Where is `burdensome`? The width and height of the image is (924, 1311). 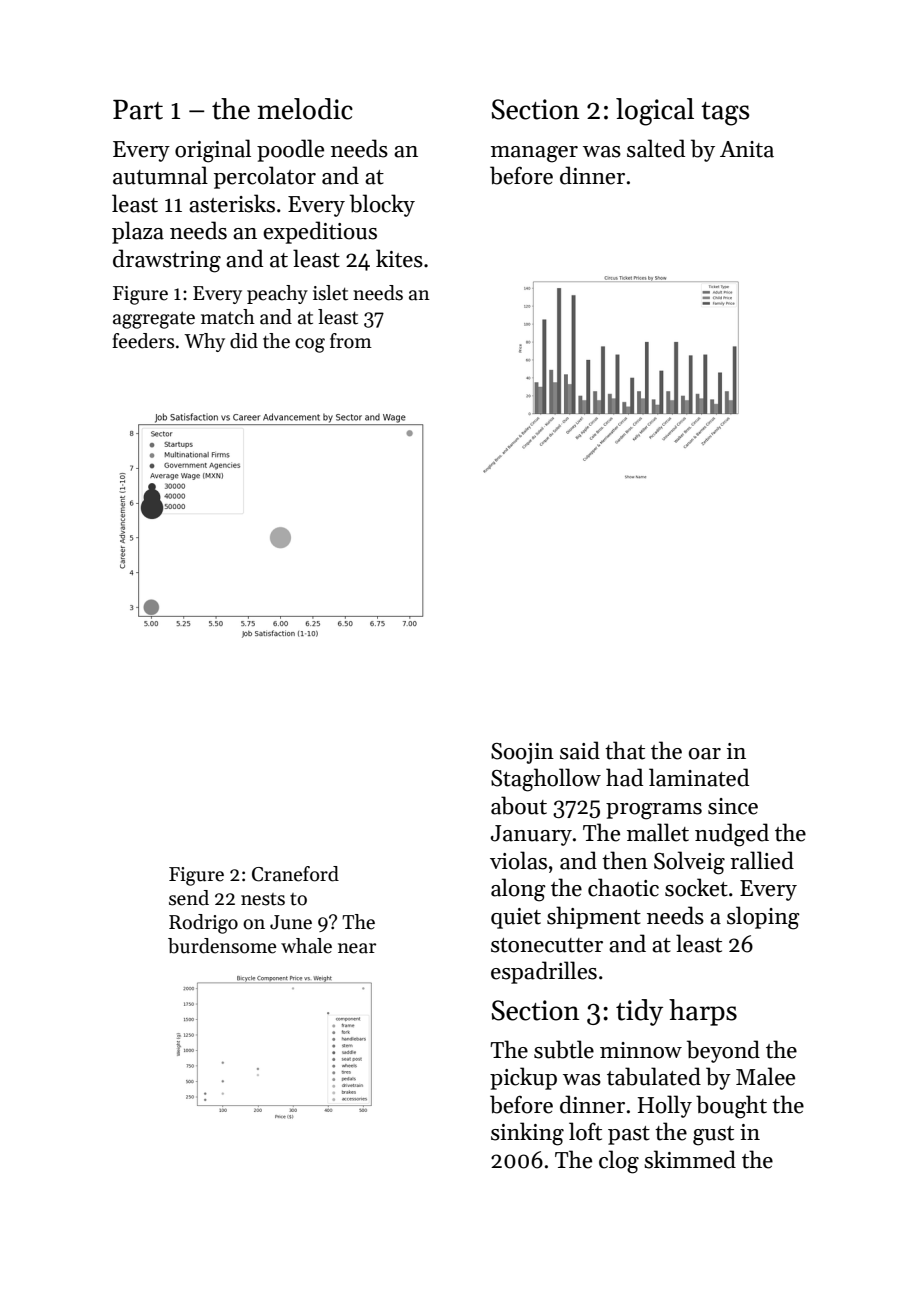
burdensome is located at coordinates (222, 946).
